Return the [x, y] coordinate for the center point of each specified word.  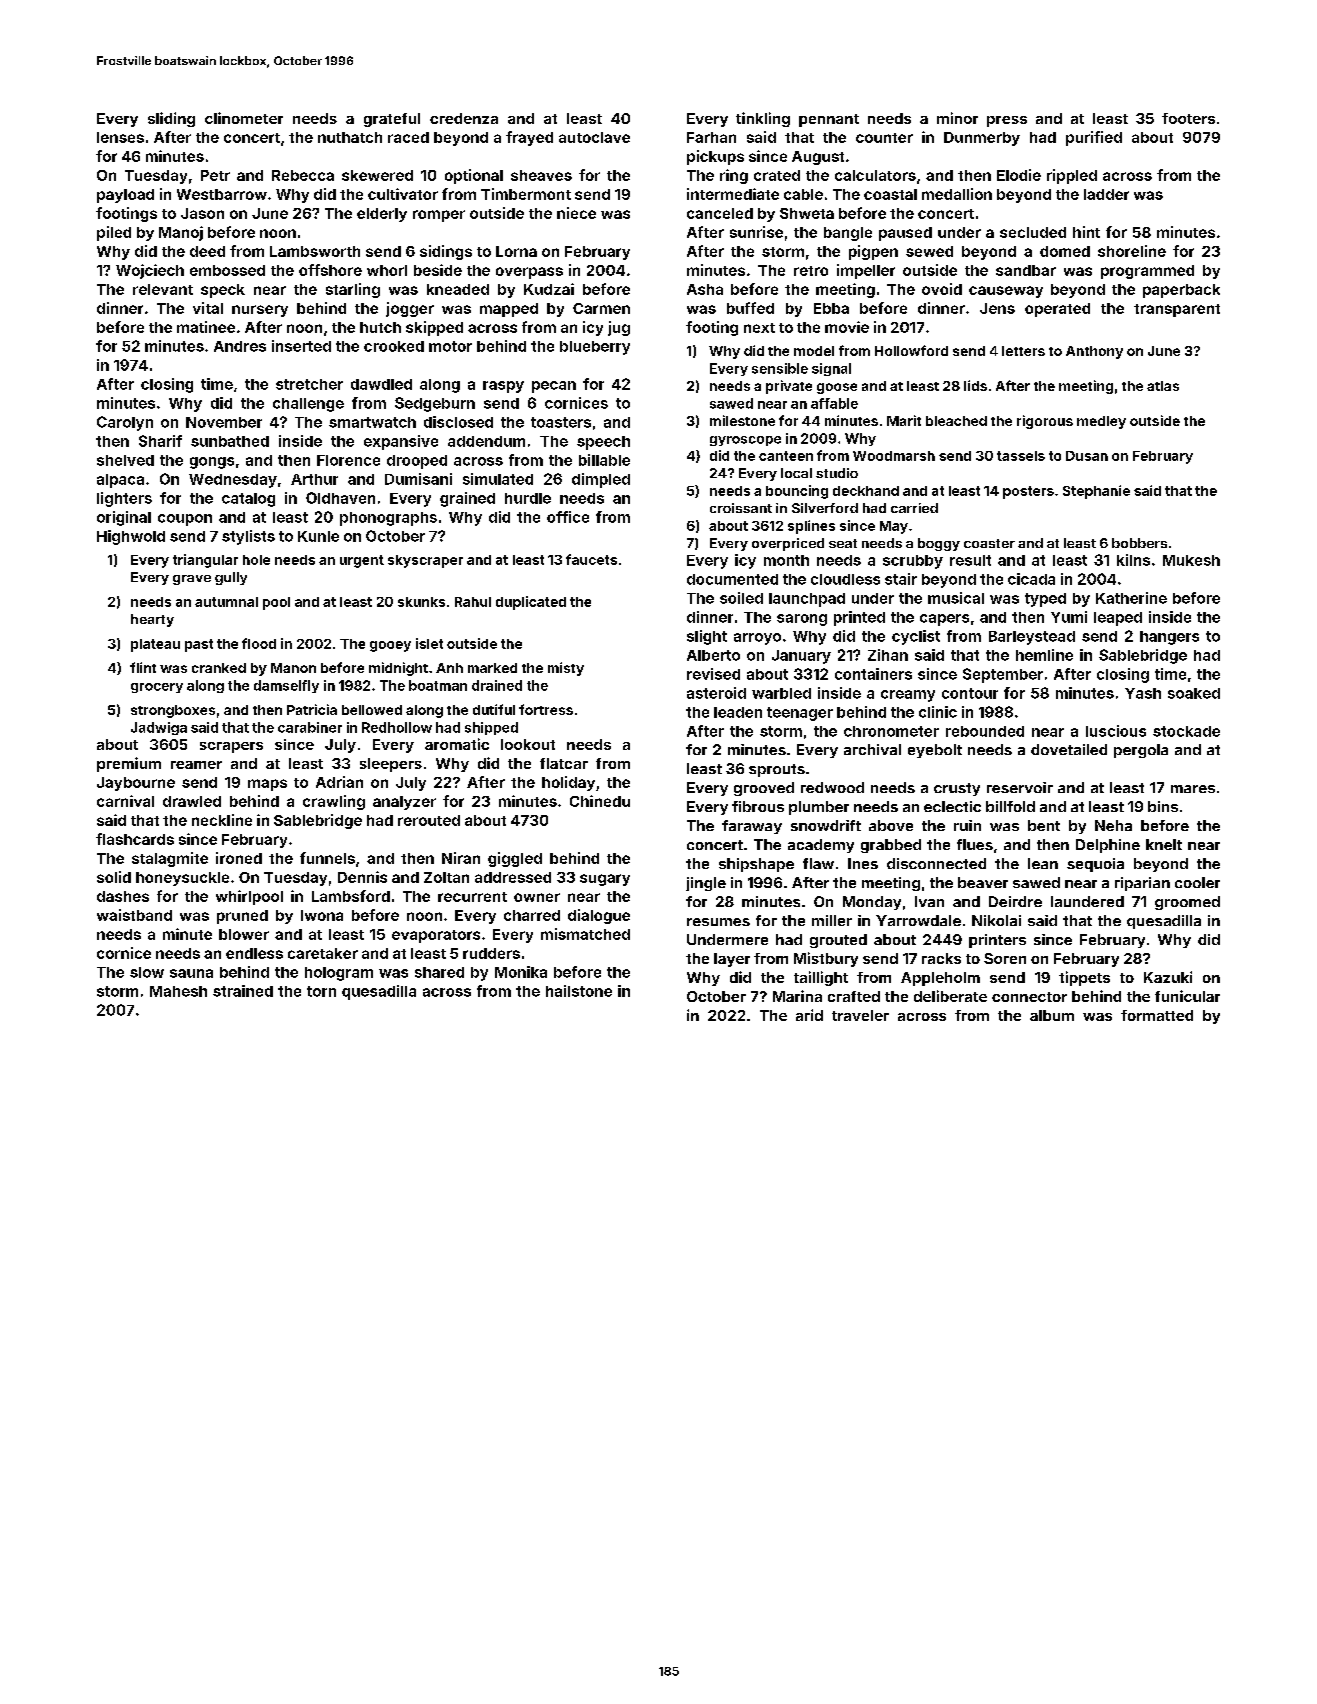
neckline [222, 820]
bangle [848, 234]
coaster [989, 543]
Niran [461, 858]
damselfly [286, 686]
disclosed [458, 422]
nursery [260, 311]
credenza [464, 118]
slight [707, 637]
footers [1188, 118]
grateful [392, 120]
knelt [1164, 844]
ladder [1106, 194]
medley [1101, 422]
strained [243, 991]
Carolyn [125, 423]
